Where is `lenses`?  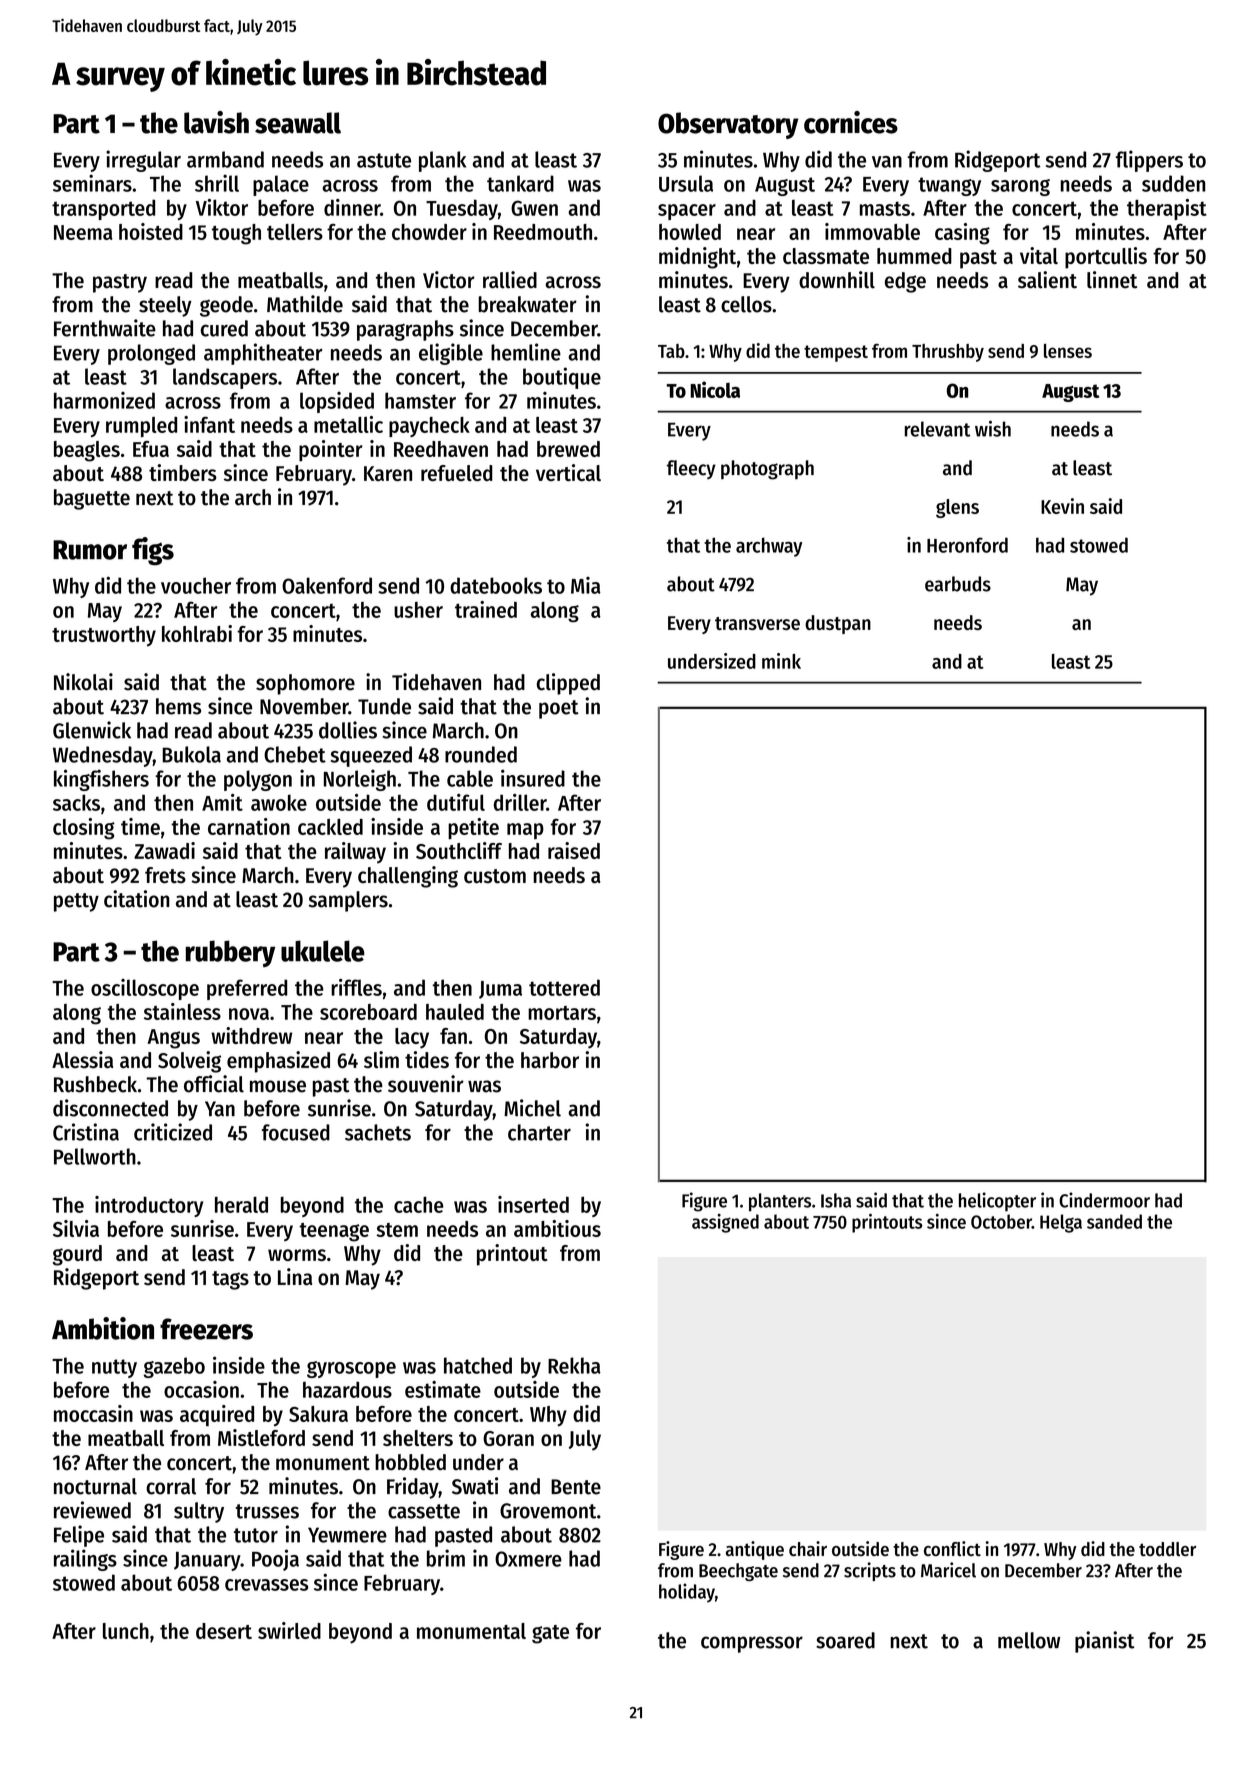 lenses is located at coordinates (1068, 351).
